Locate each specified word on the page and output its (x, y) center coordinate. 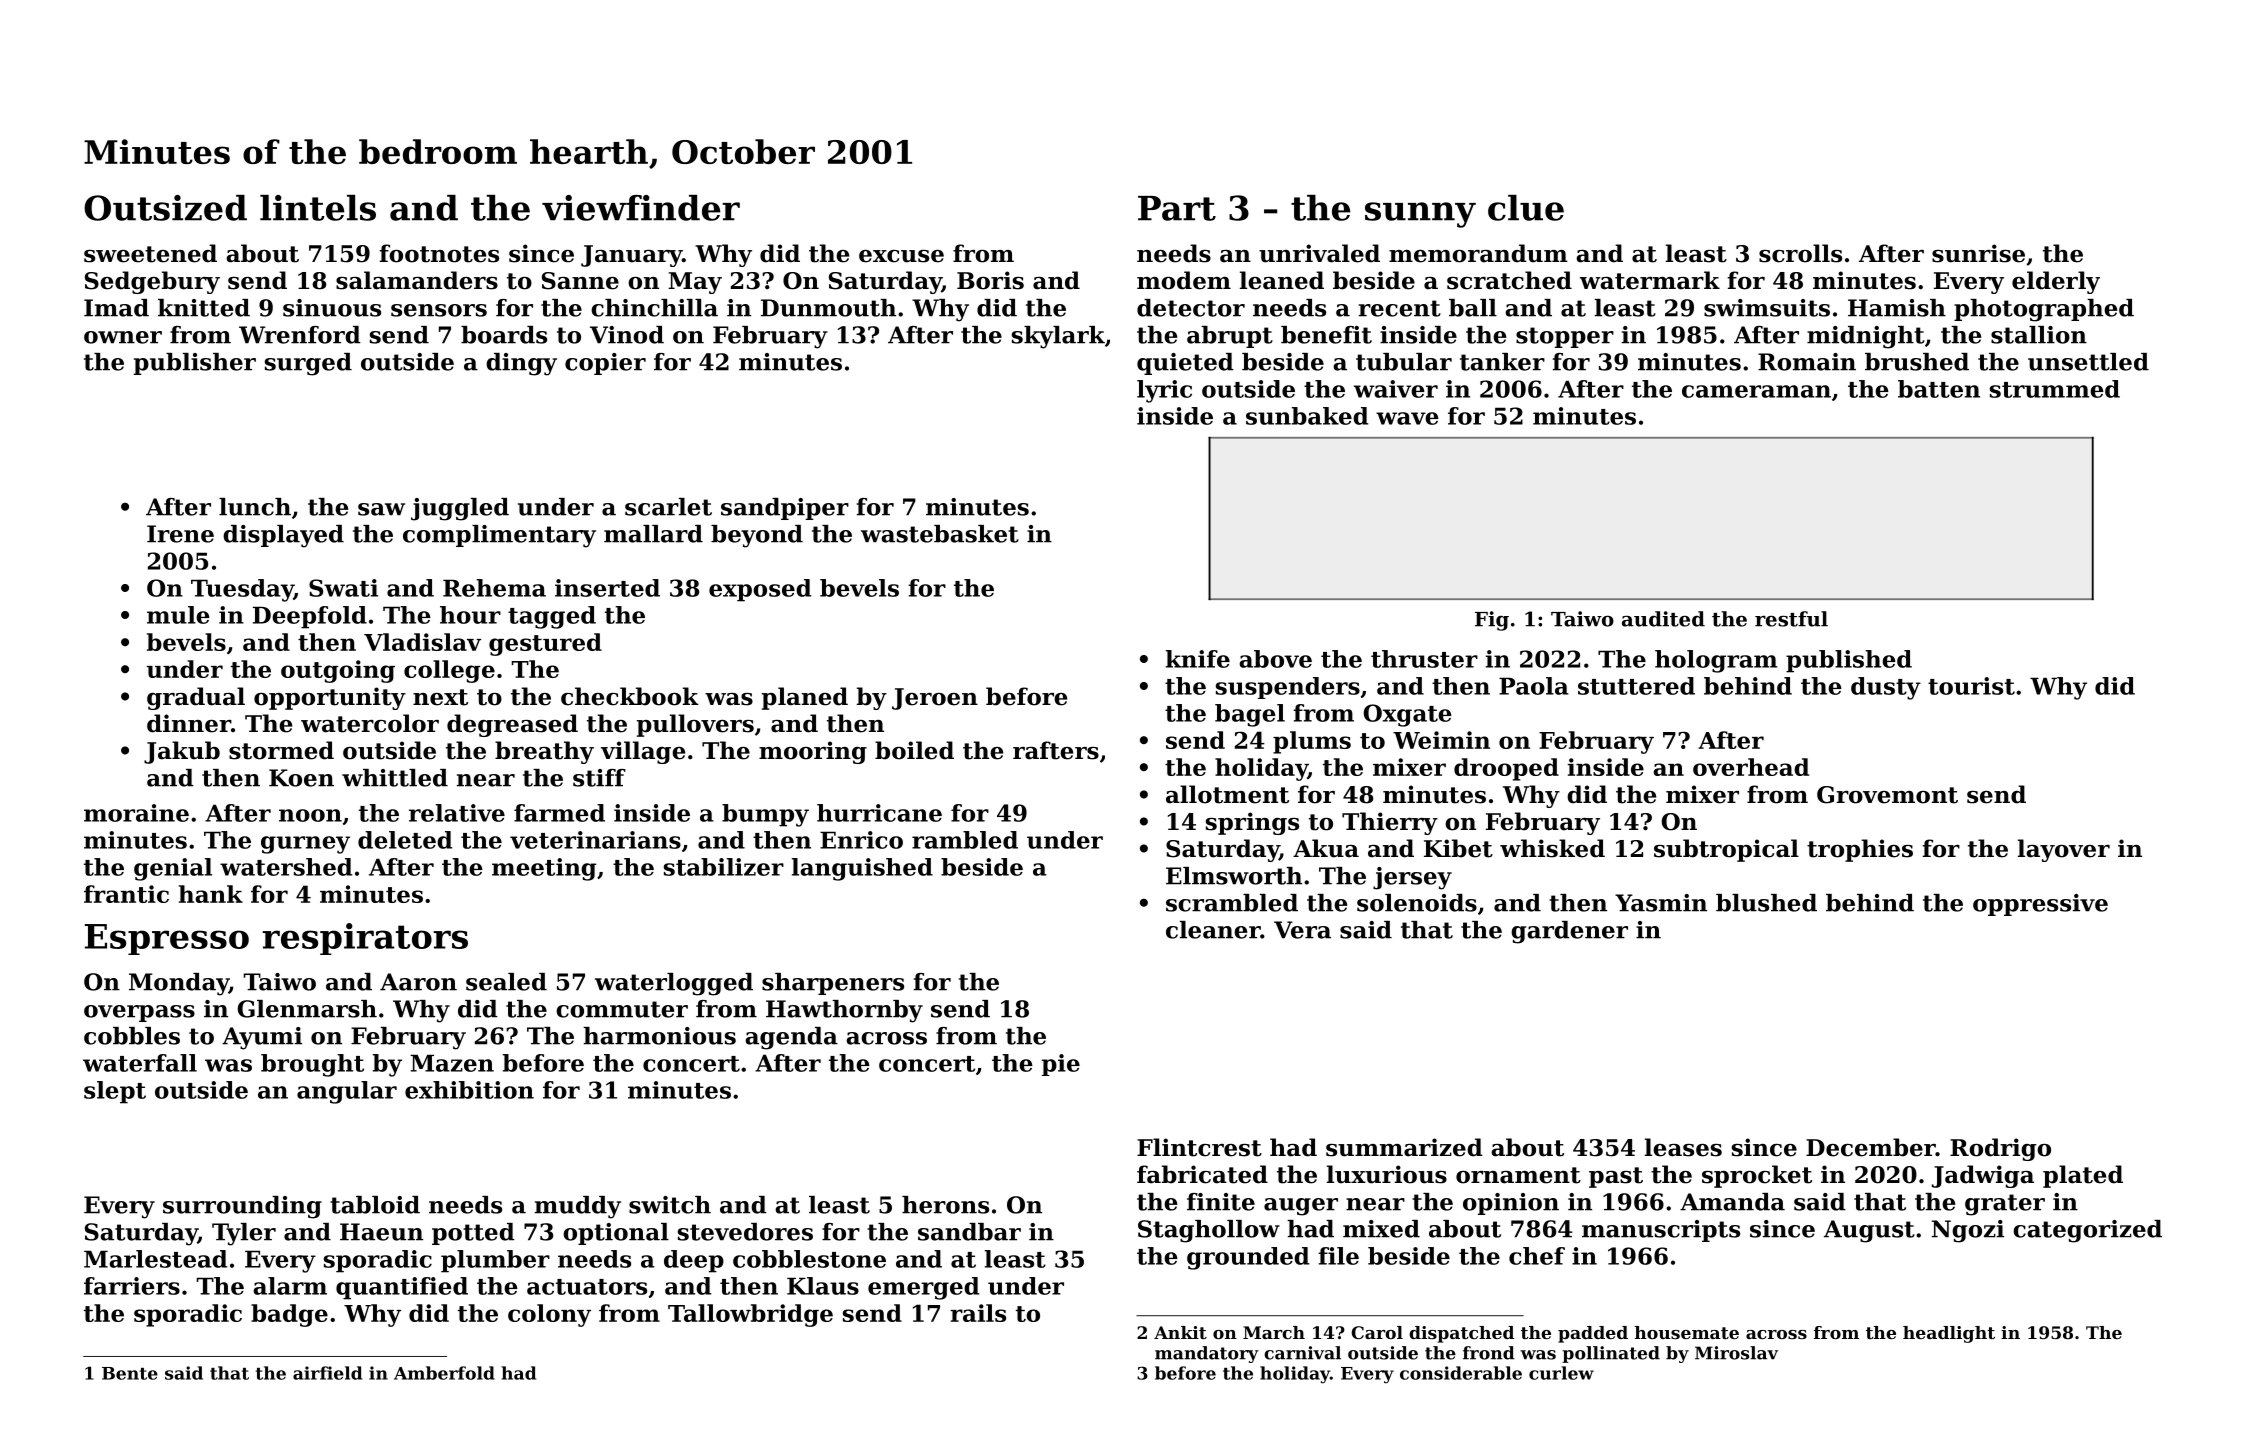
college (449, 671)
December (1871, 1147)
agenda (791, 1038)
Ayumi (262, 1038)
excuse (901, 256)
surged (308, 364)
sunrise (1978, 253)
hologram (1716, 661)
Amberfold (444, 1373)
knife (1198, 659)
